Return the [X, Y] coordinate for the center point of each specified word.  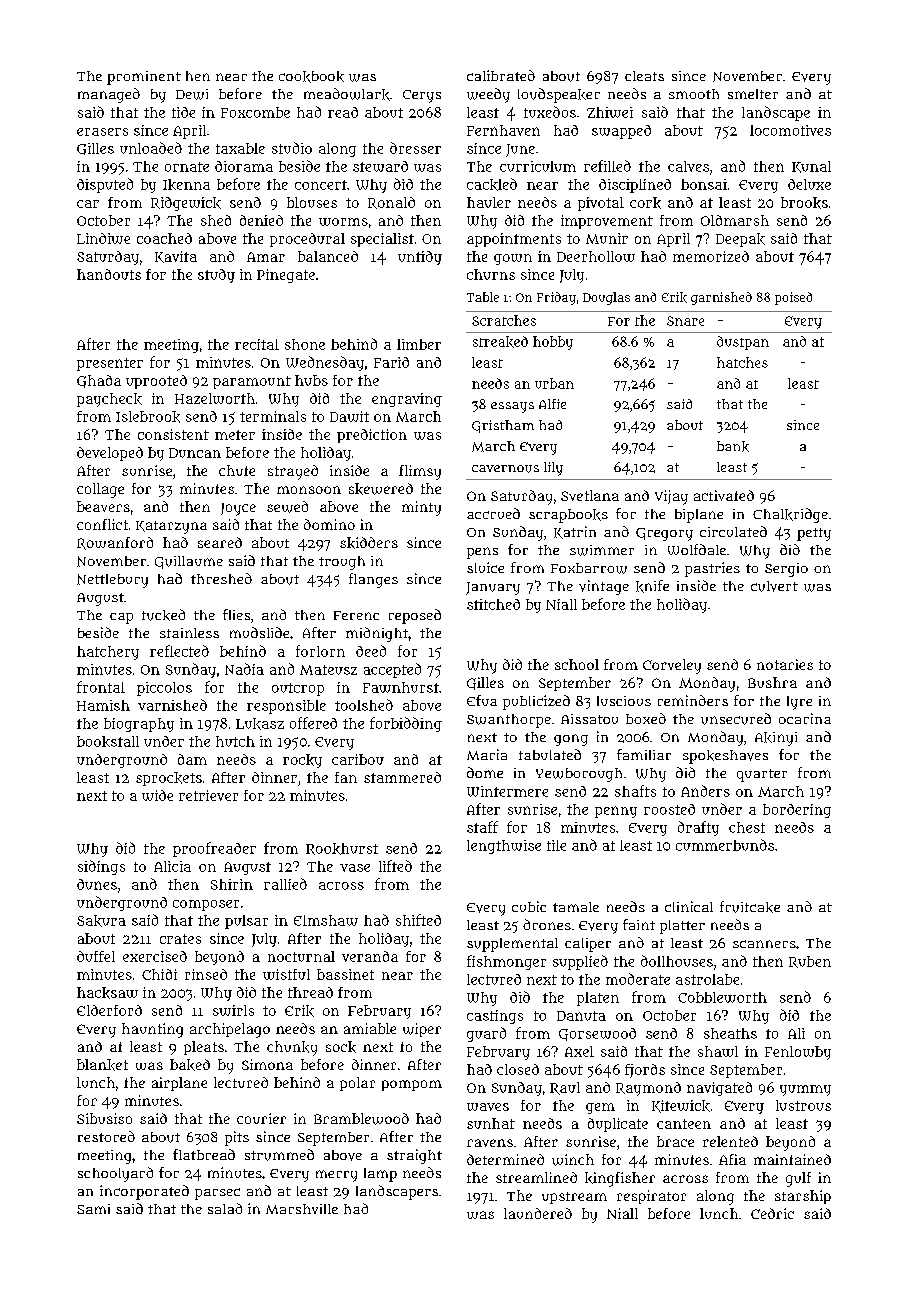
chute [237, 470]
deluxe [809, 184]
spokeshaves [725, 757]
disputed [105, 185]
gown [513, 259]
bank [733, 446]
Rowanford [115, 543]
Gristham [503, 426]
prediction [372, 436]
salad [225, 1208]
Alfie [552, 404]
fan [346, 777]
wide [157, 795]
